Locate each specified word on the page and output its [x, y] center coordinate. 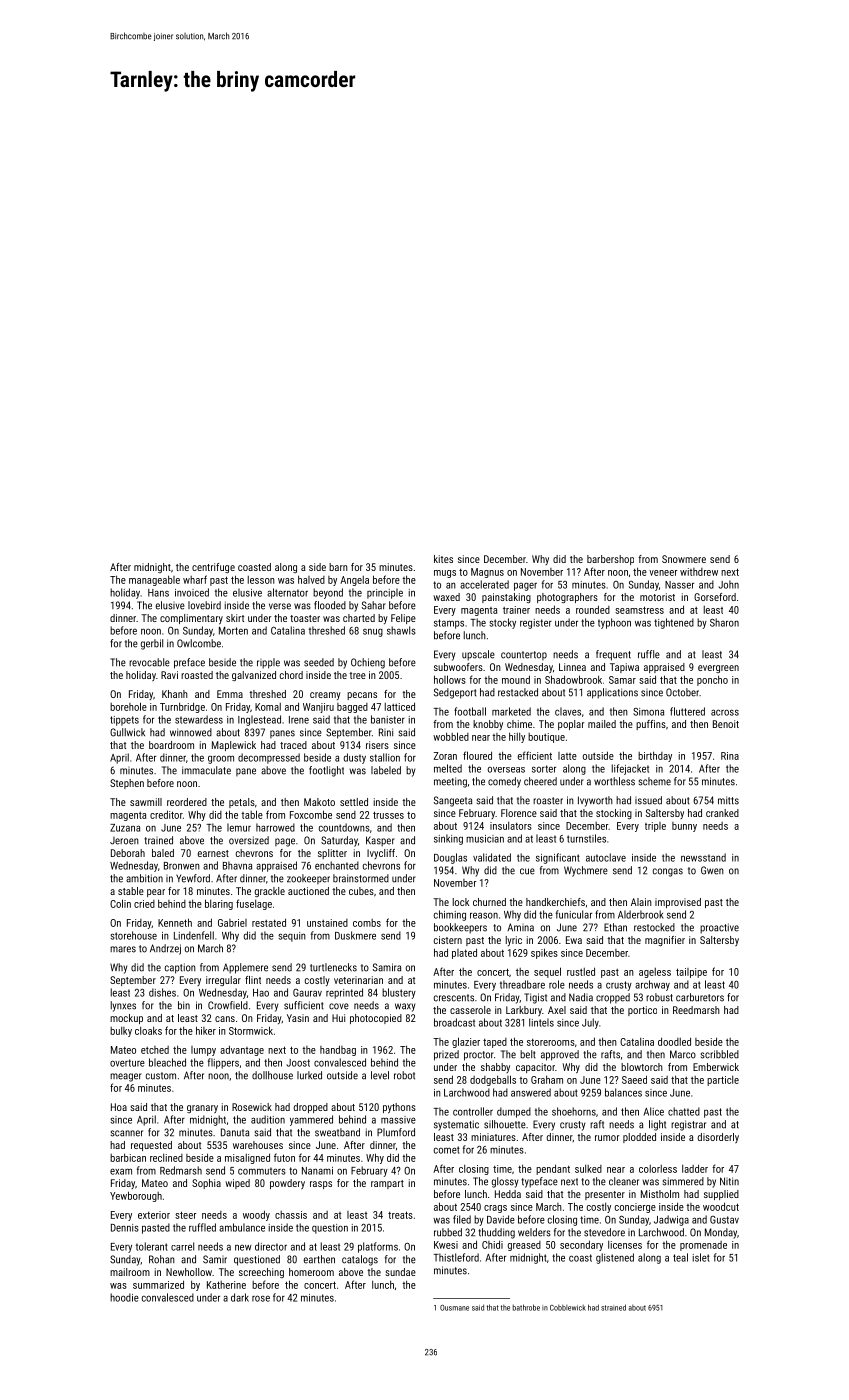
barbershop [610, 560]
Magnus [487, 573]
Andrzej [165, 949]
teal [680, 1257]
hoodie [124, 1297]
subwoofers [458, 667]
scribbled [720, 1054]
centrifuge [213, 568]
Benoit [726, 724]
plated [464, 953]
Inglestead [259, 720]
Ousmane [454, 1308]
